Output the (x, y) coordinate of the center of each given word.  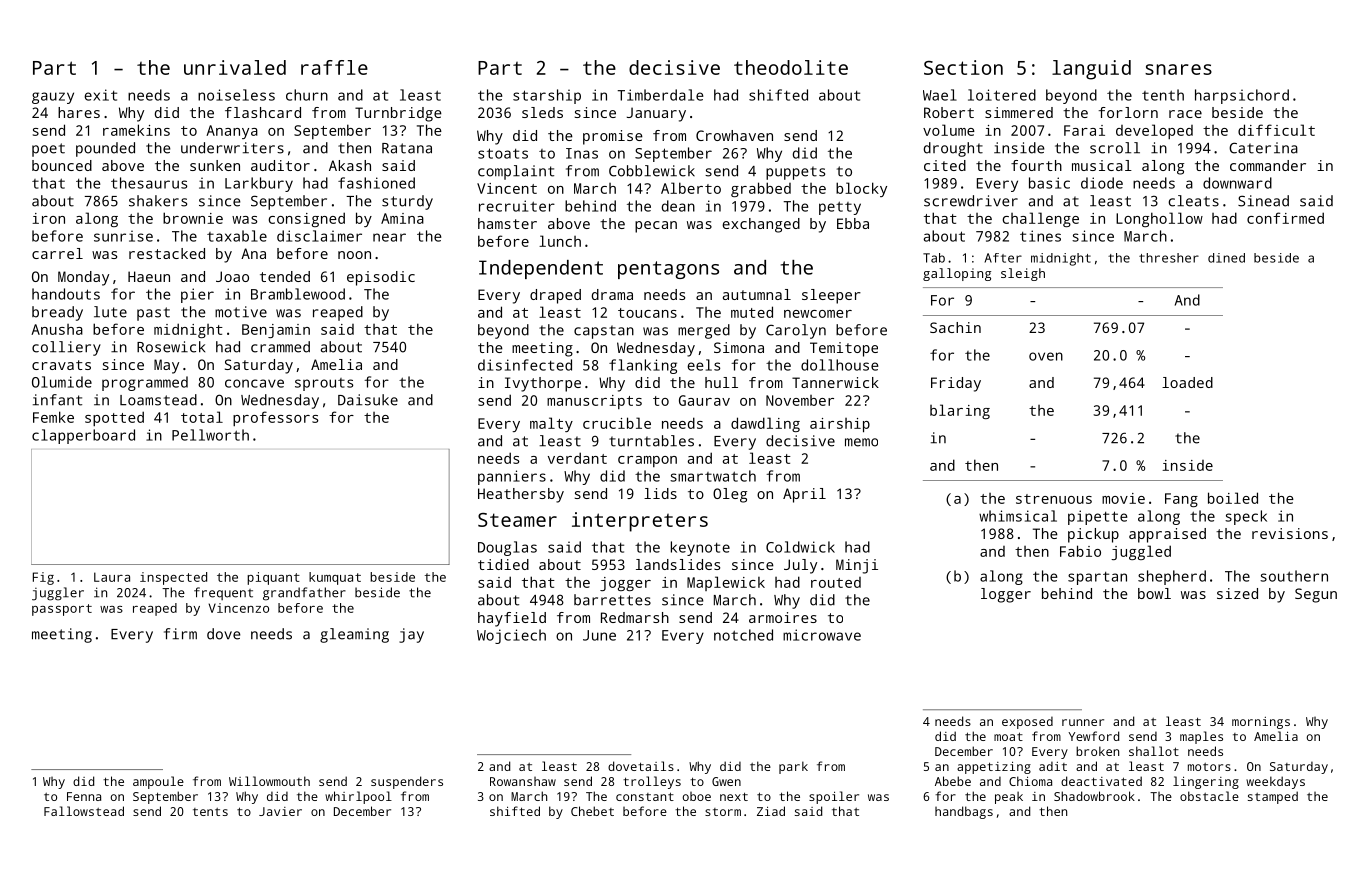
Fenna (84, 796)
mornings (1261, 723)
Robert (949, 112)
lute (110, 312)
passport (62, 610)
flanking (643, 366)
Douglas (507, 548)
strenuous (1054, 499)
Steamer (517, 520)
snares (1178, 69)
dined (1226, 258)
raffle (334, 67)
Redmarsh (635, 617)
